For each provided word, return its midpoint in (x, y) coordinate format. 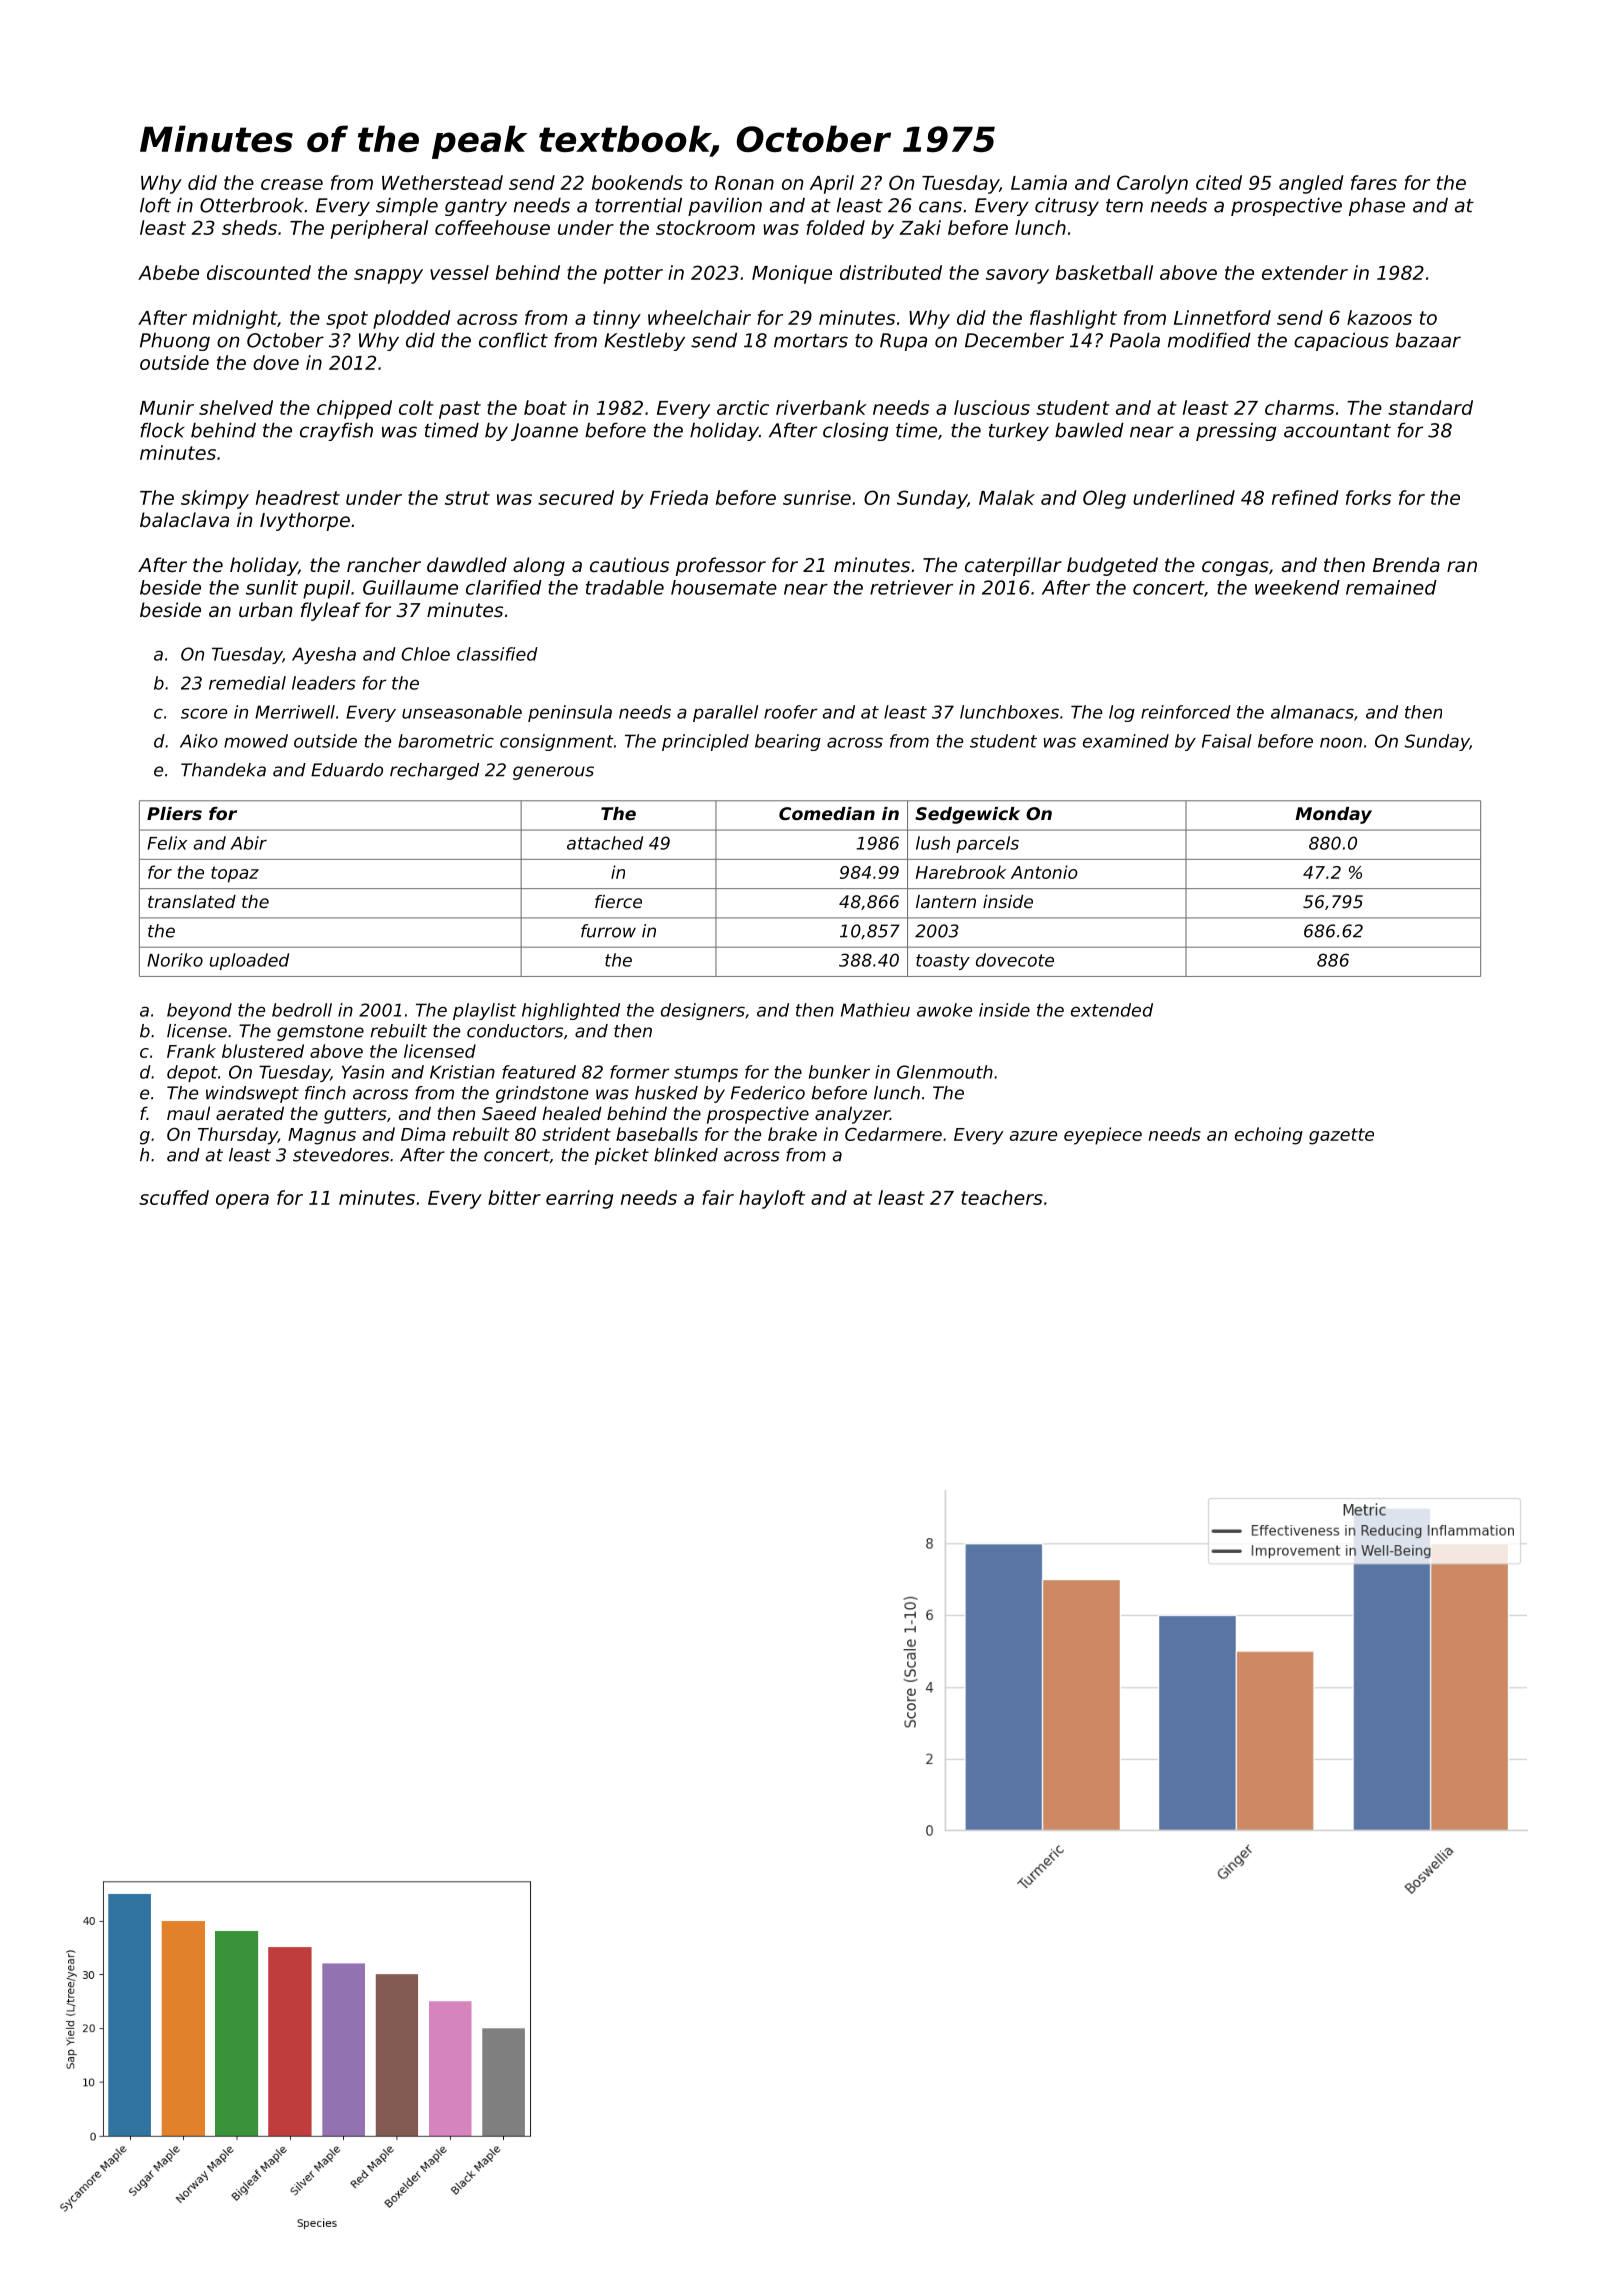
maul (188, 1113)
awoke (944, 1010)
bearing (788, 742)
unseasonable (462, 712)
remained (1391, 587)
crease (292, 184)
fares (1374, 182)
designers (703, 1011)
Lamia (1039, 182)
